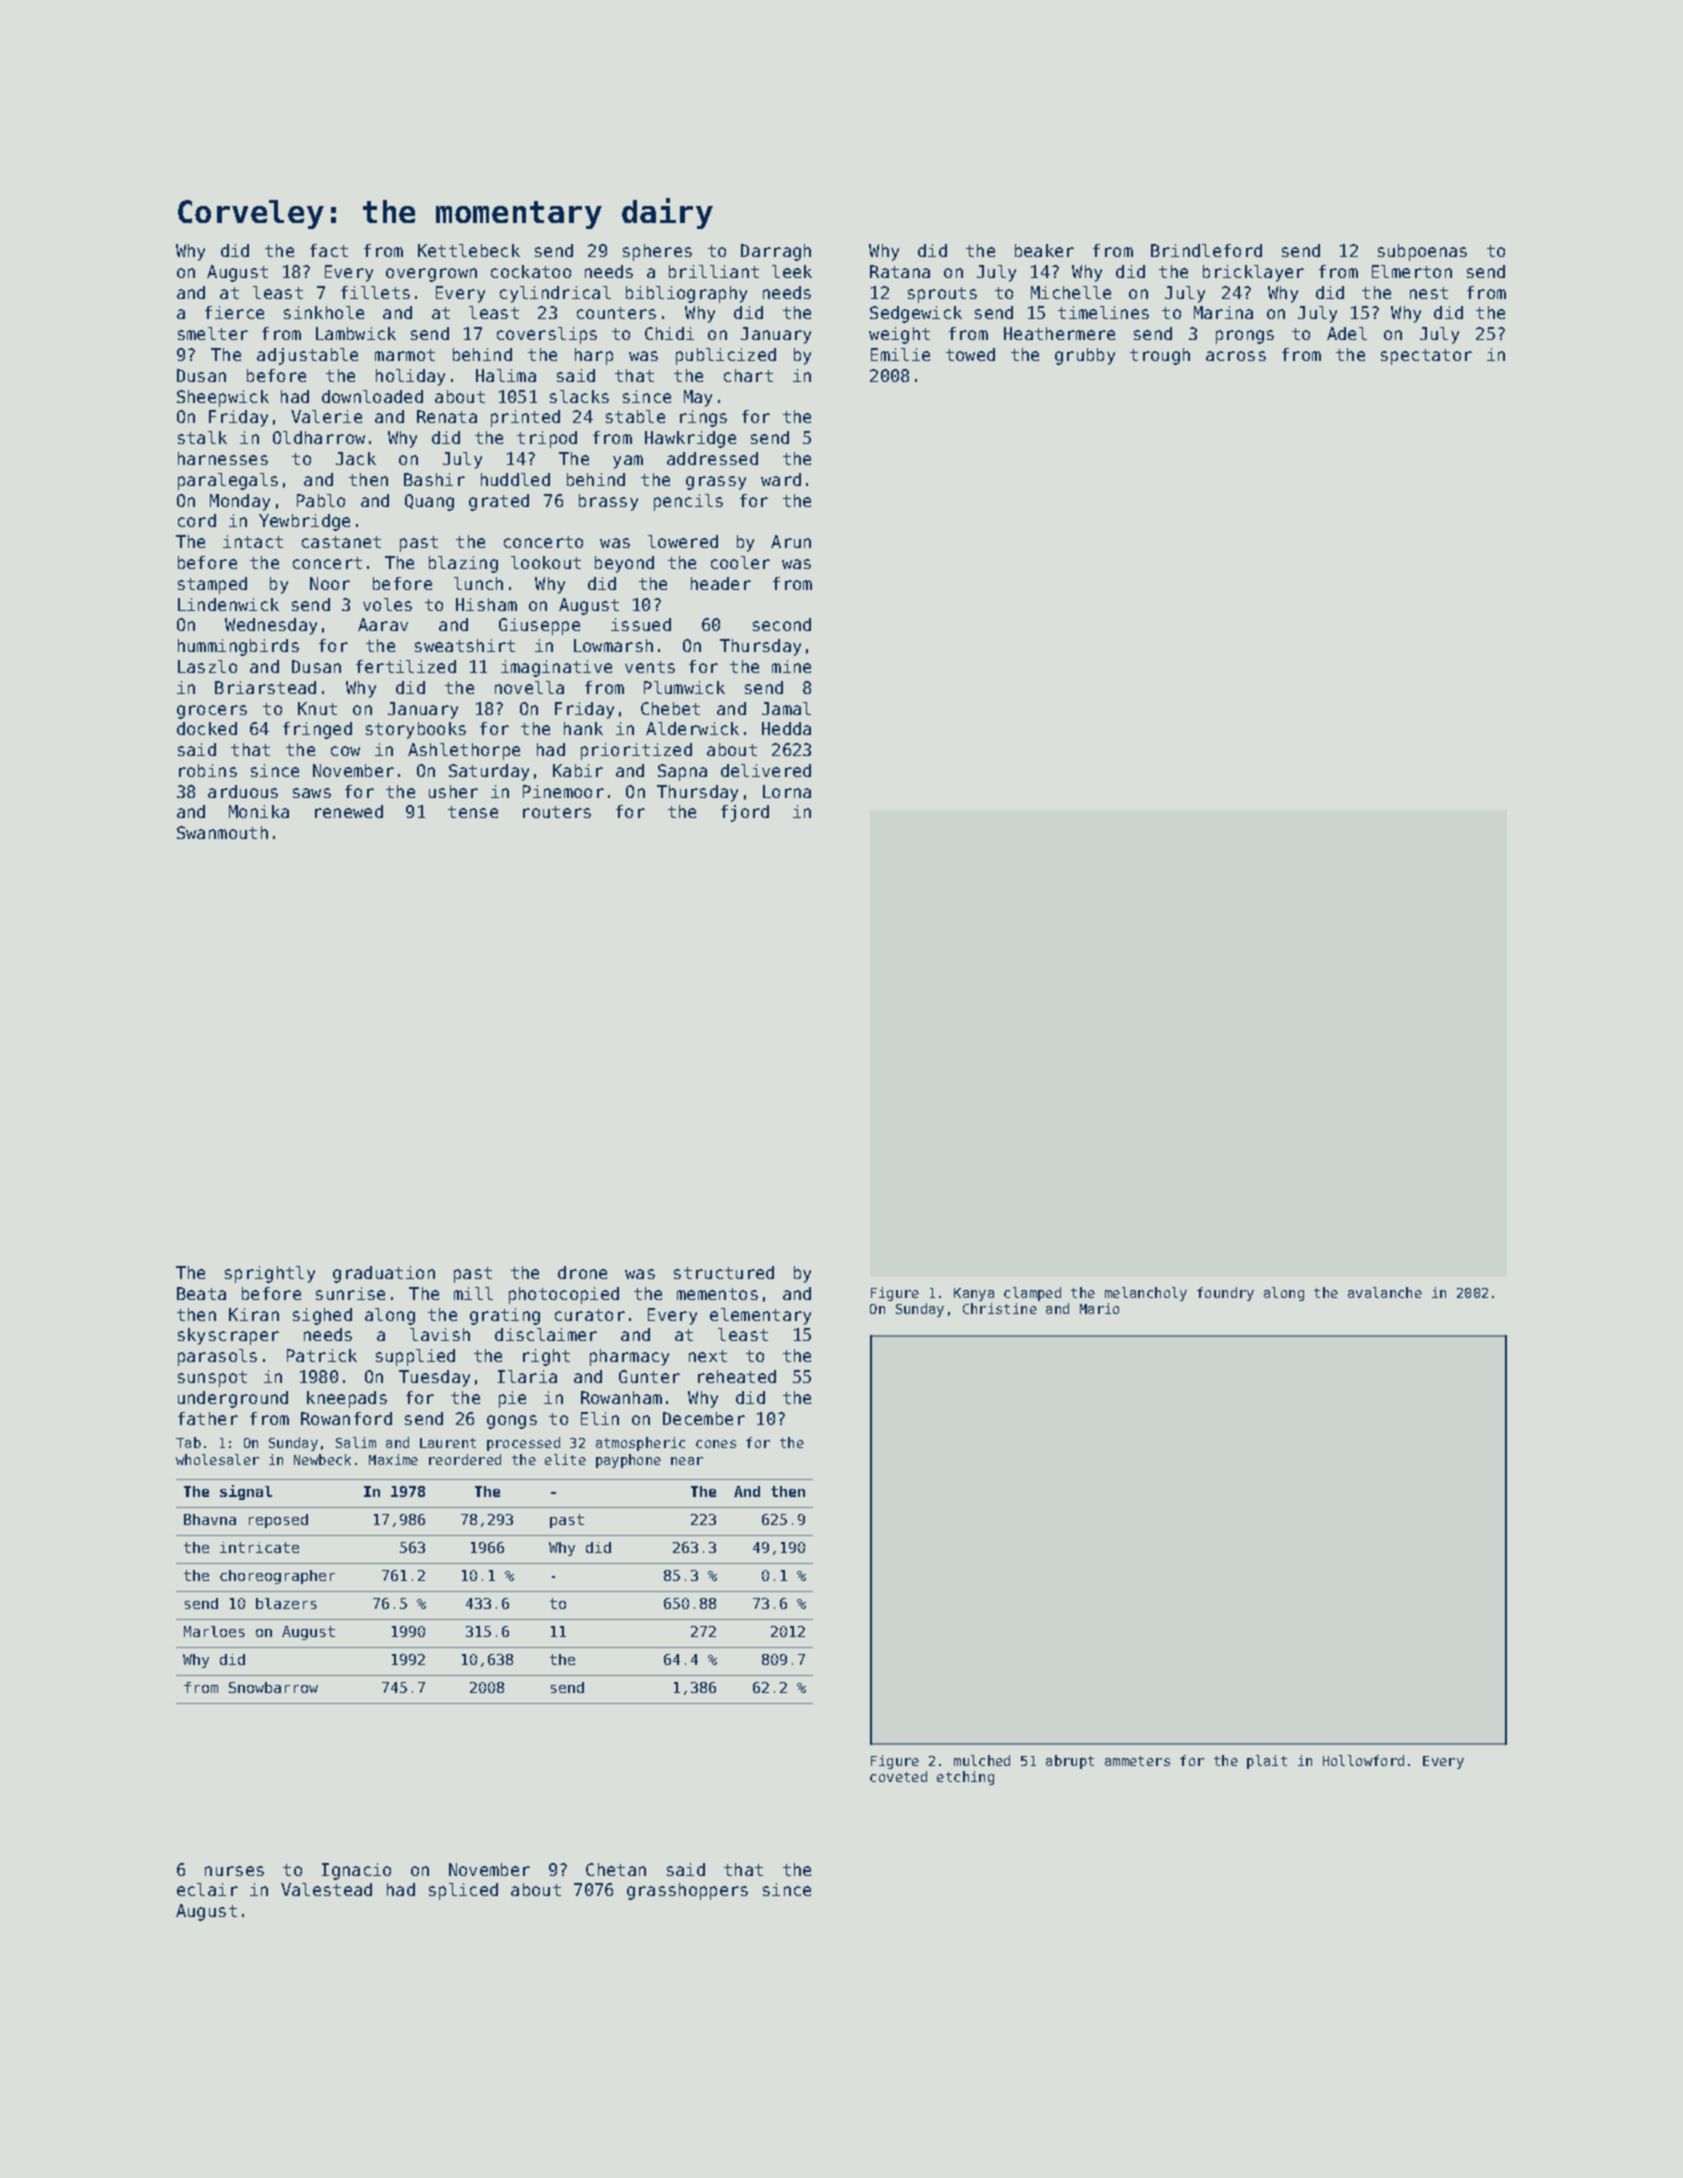 The width and height of the screenshot is (1683, 2178). I want to click on Ilaria, so click(527, 1376).
